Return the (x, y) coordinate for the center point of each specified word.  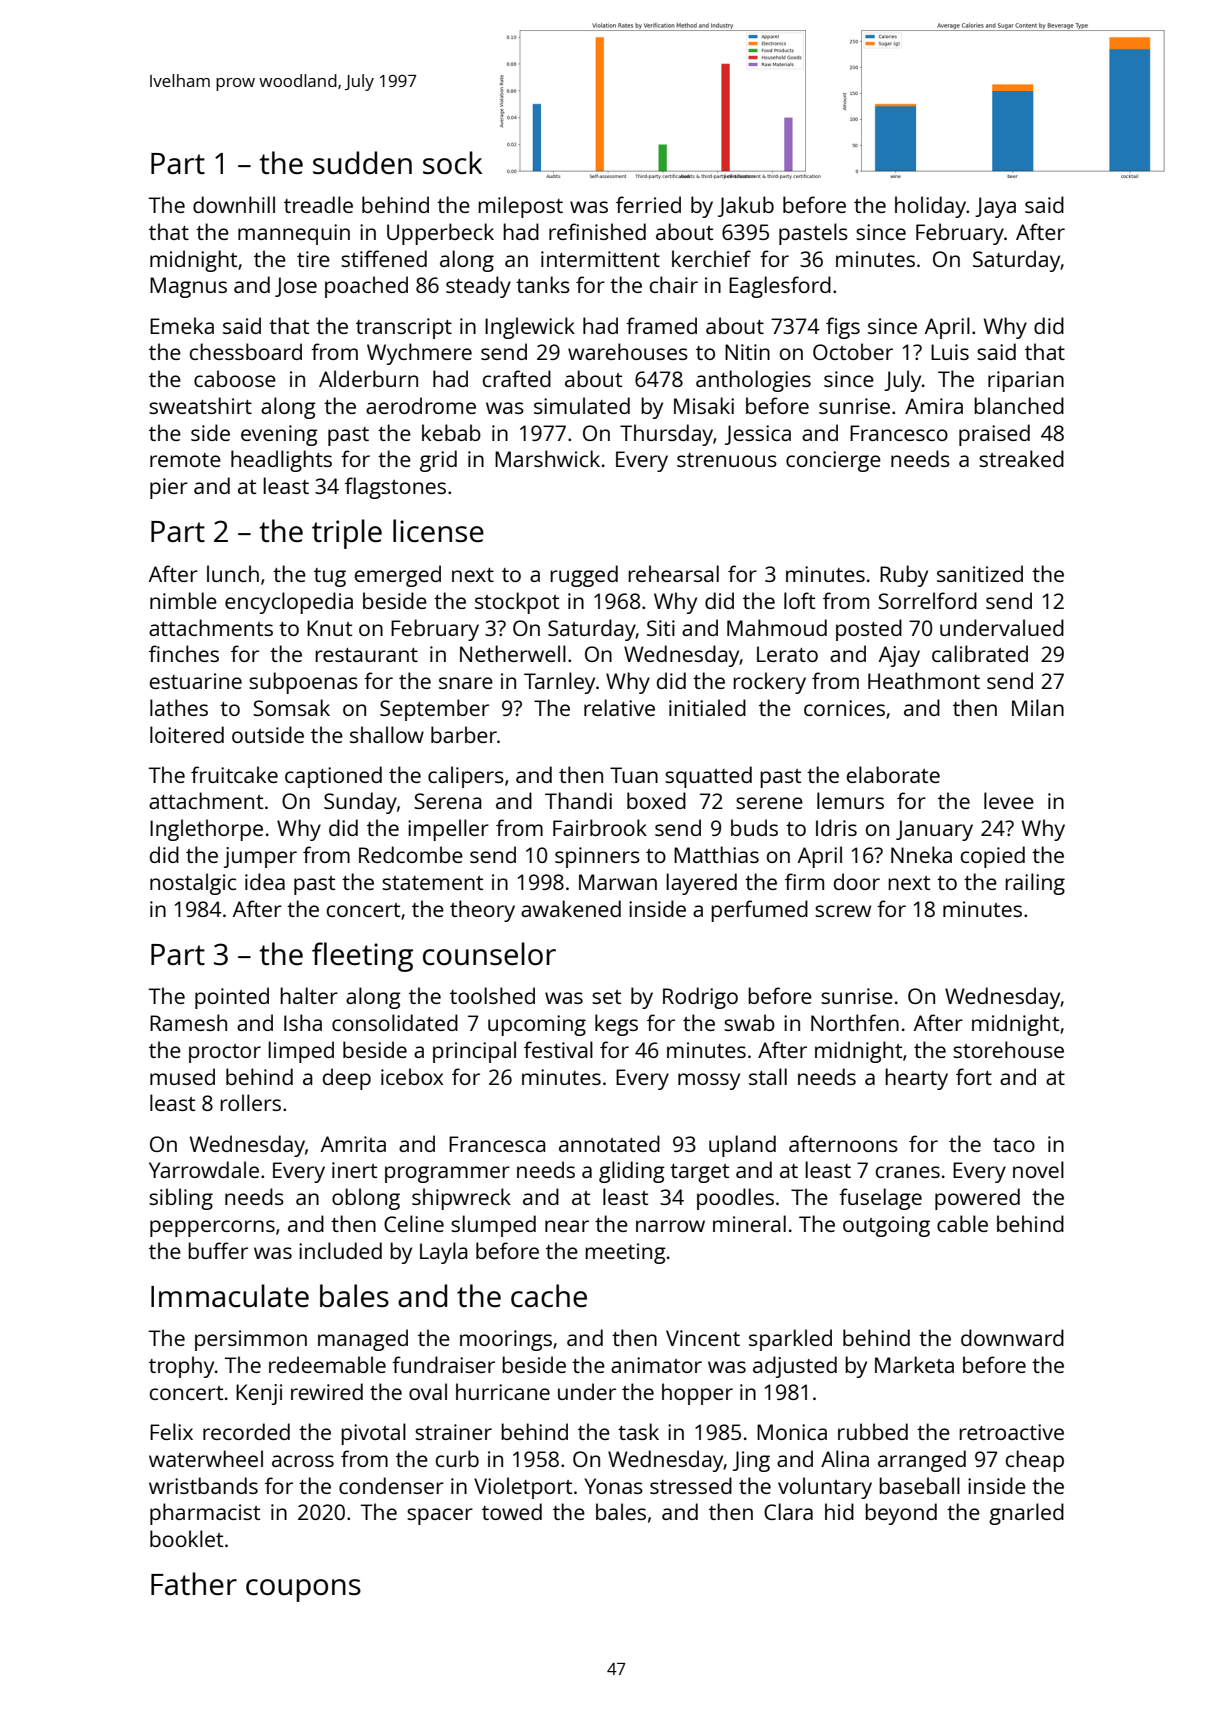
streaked (1021, 458)
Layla (444, 1253)
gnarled (1026, 1514)
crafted (517, 378)
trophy (181, 1367)
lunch (233, 573)
